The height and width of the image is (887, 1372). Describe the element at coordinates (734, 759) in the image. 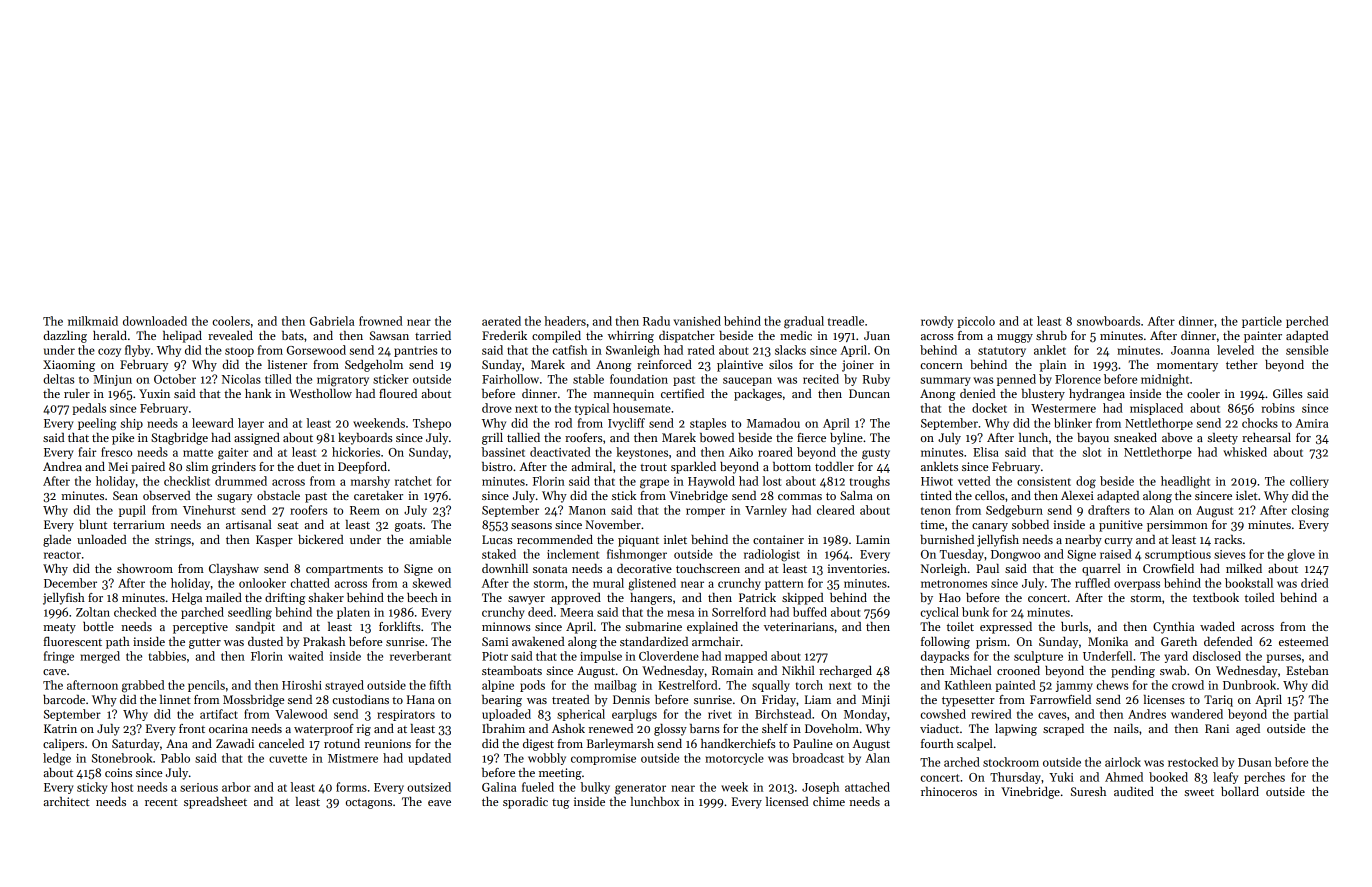

I see `motorcycle` at that location.
